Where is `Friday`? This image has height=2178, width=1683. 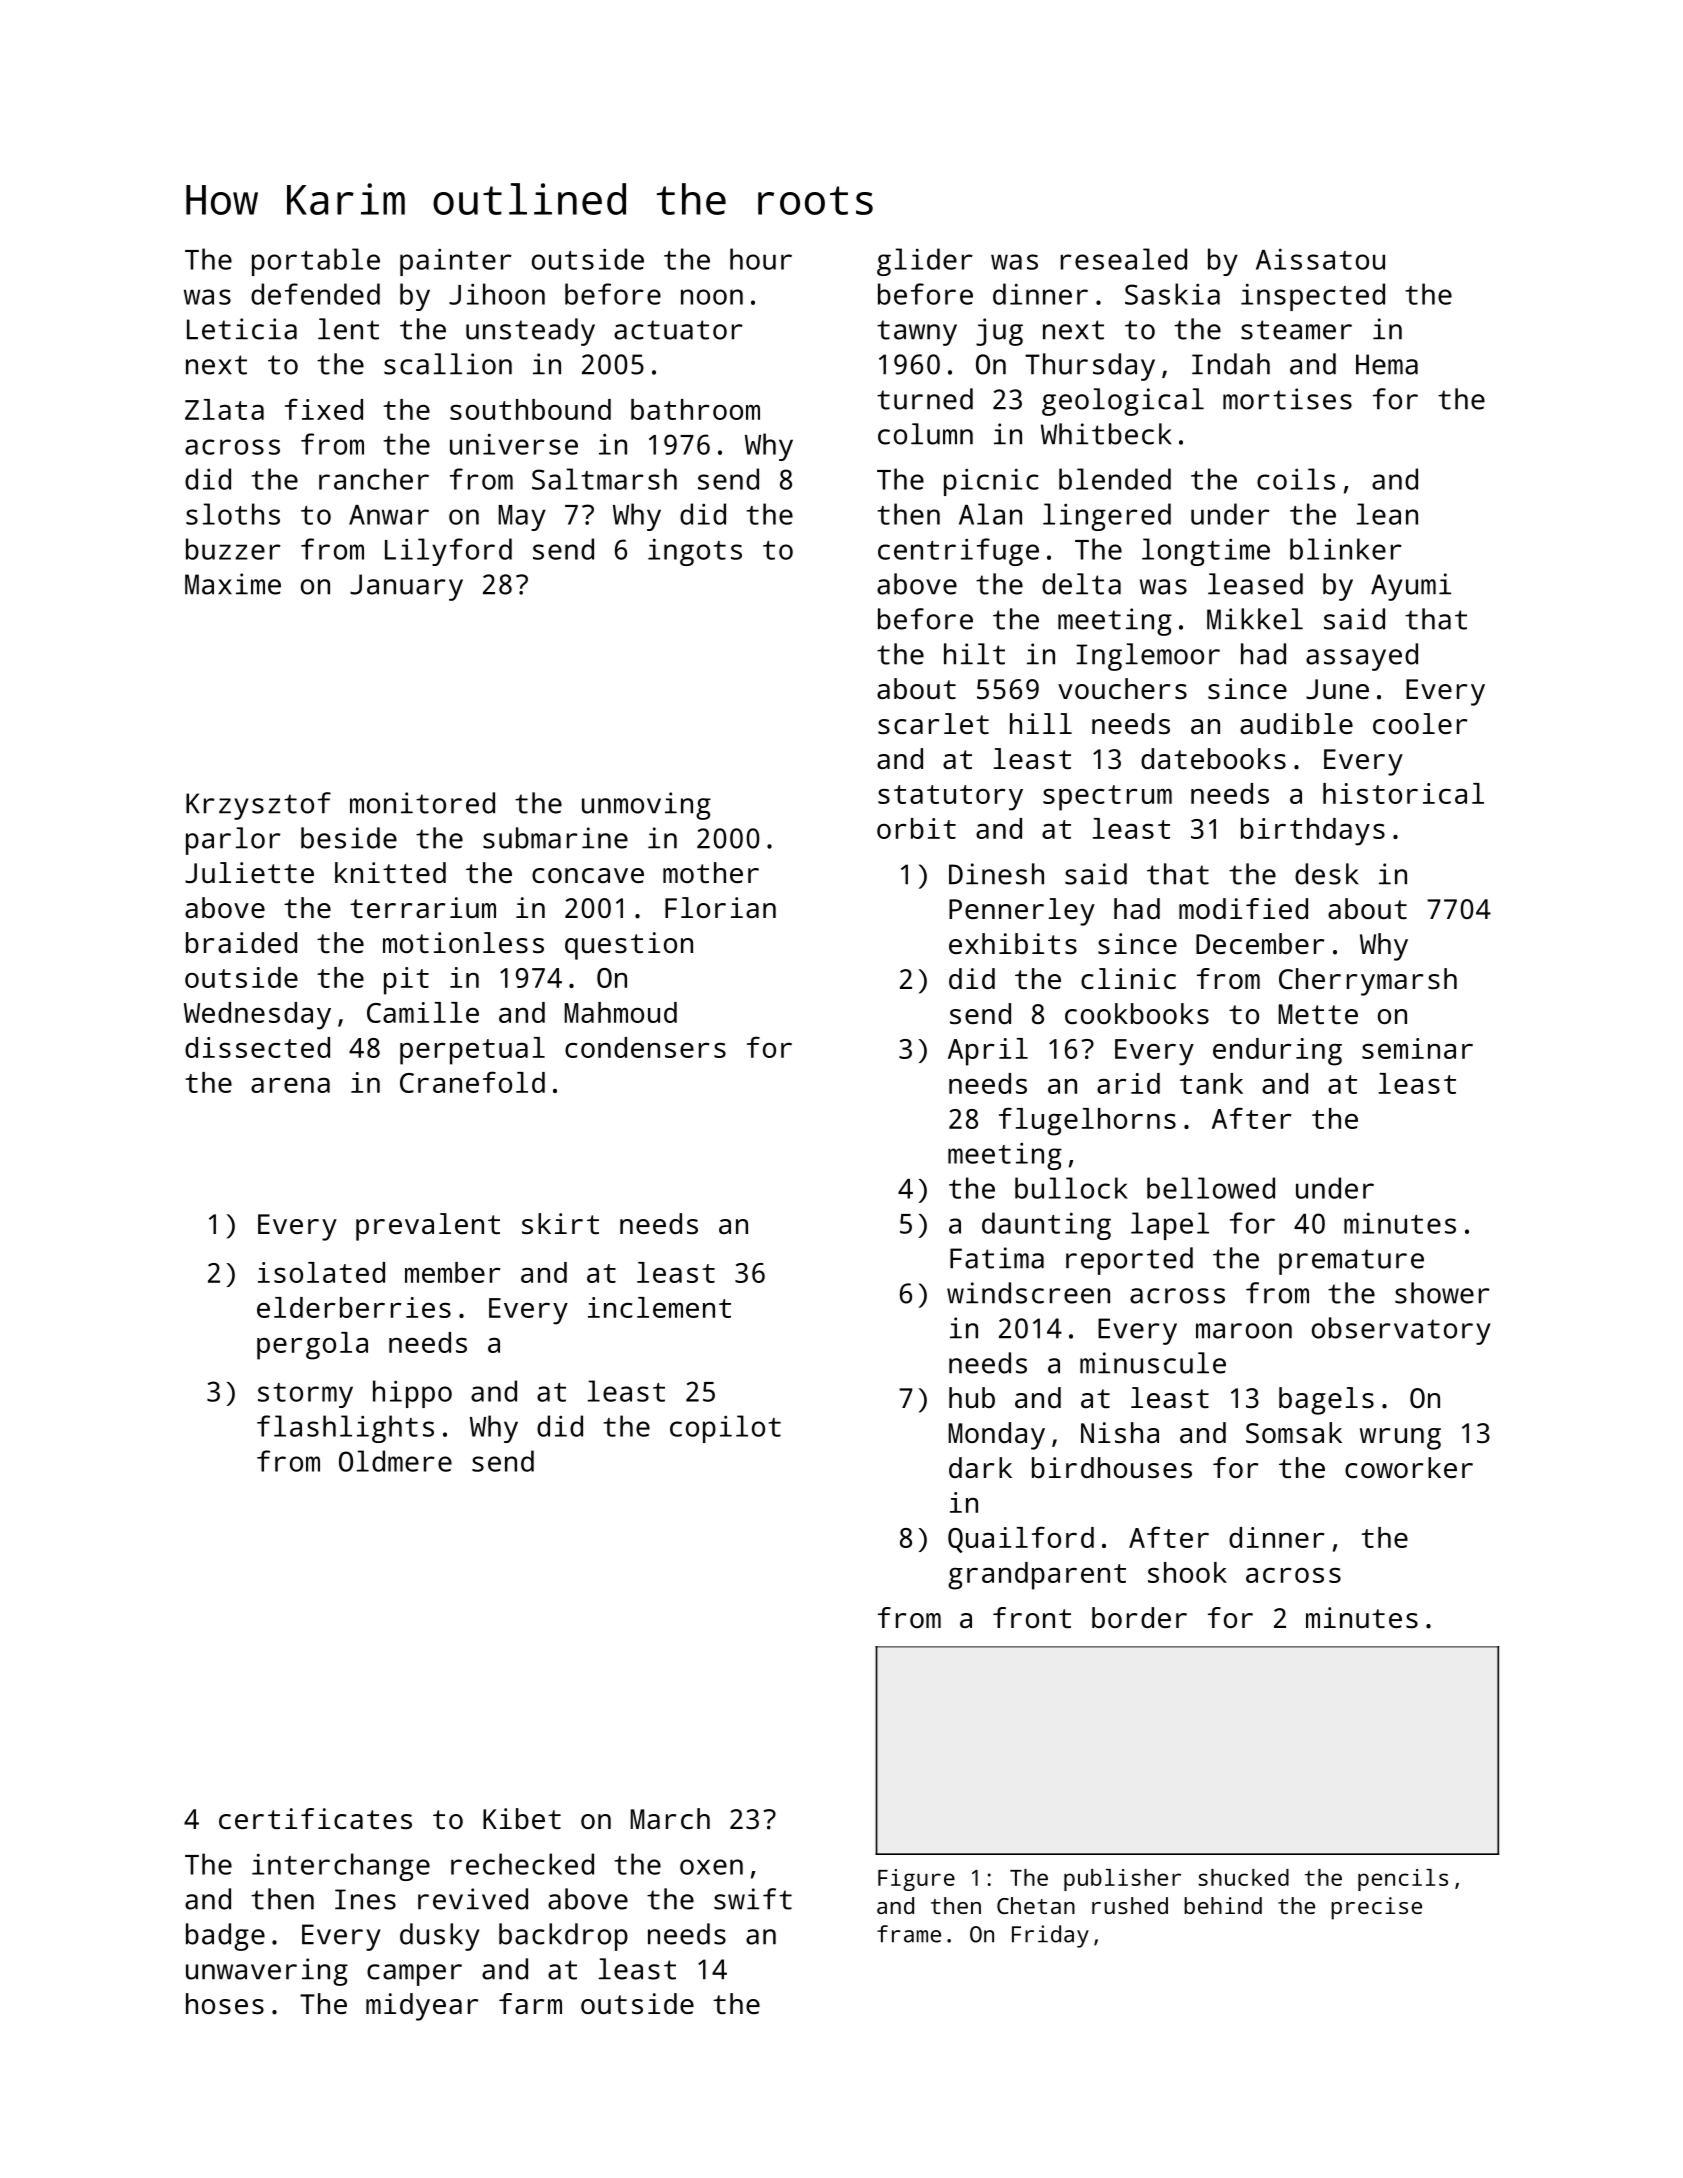
Friday is located at coordinates (1050, 1936).
